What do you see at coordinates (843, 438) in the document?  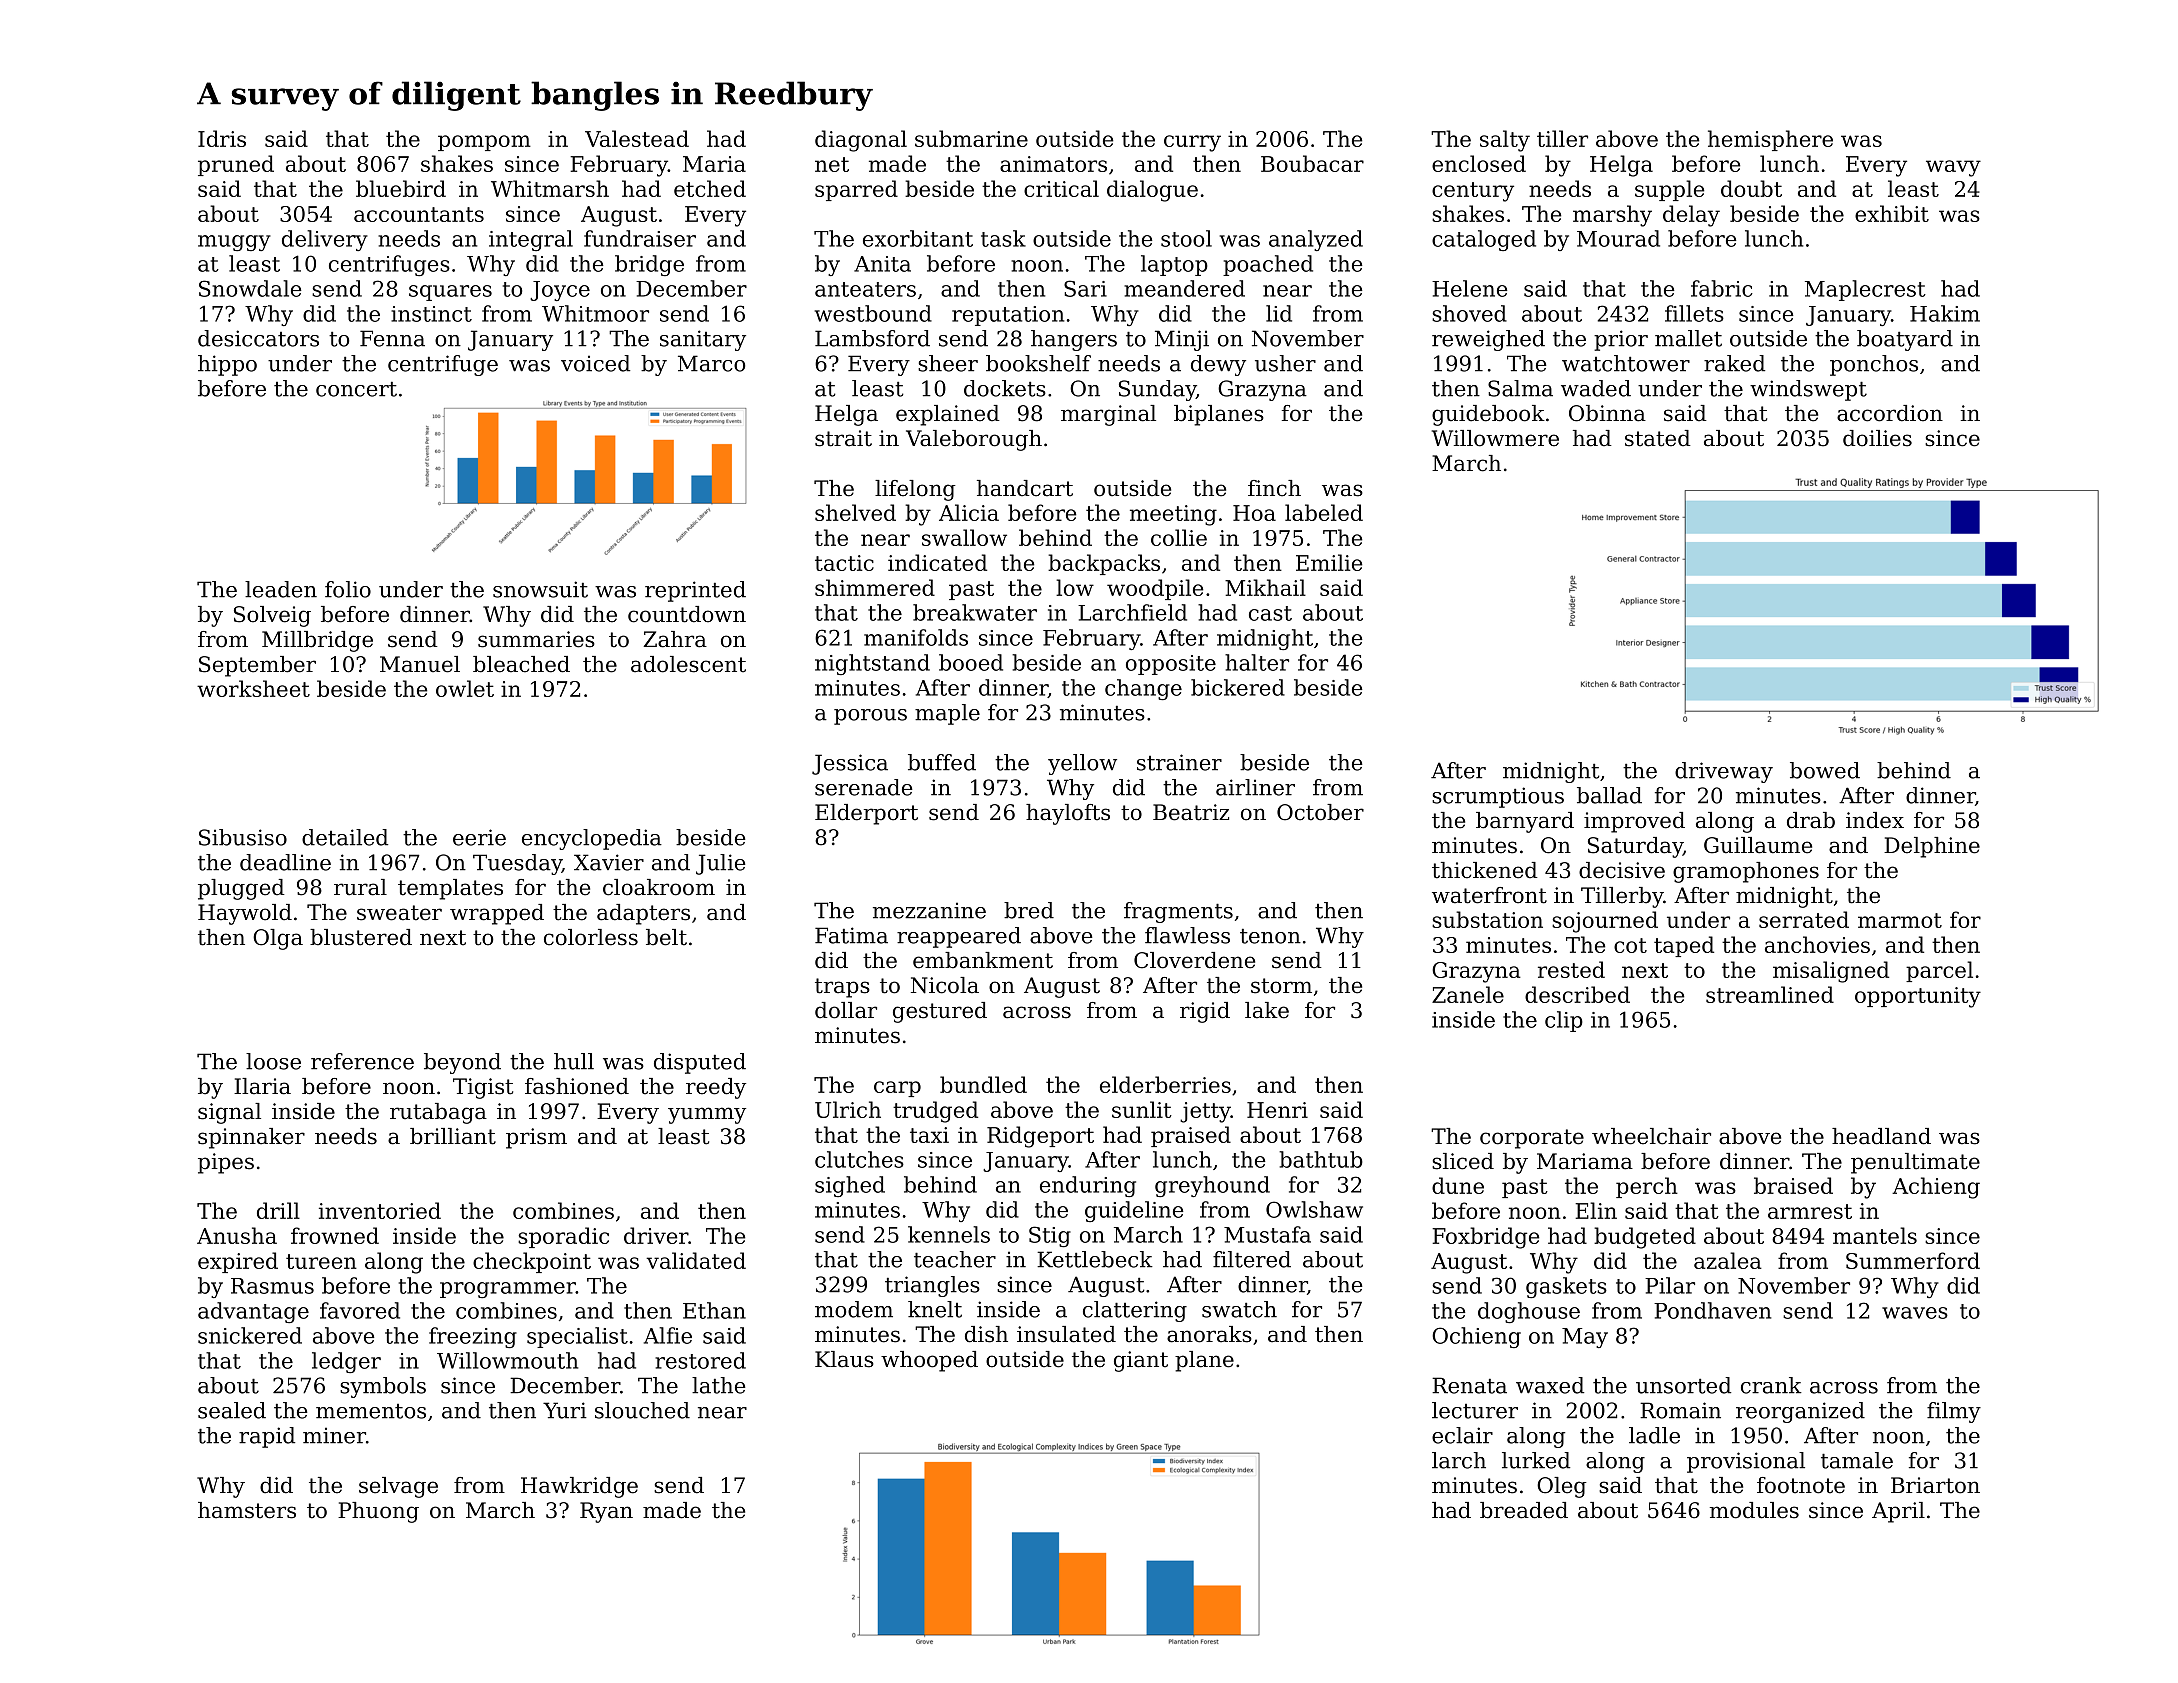 I see `strait` at bounding box center [843, 438].
